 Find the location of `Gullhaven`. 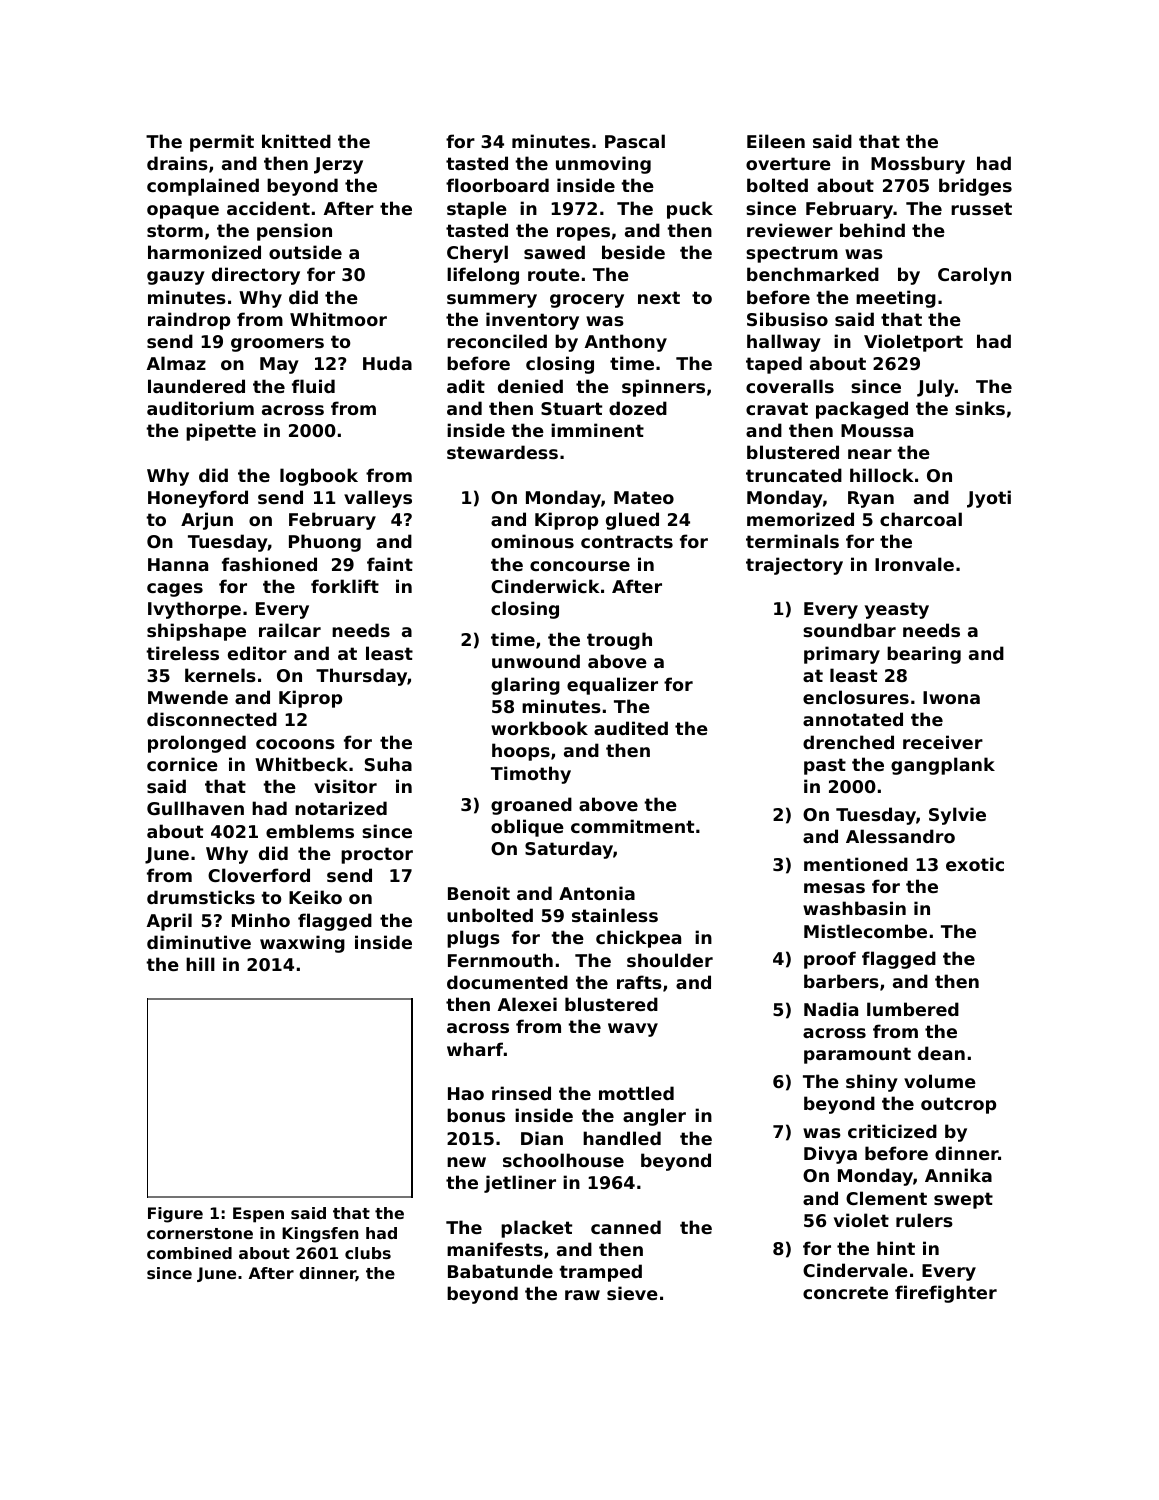

Gullhaven is located at coordinates (195, 808).
